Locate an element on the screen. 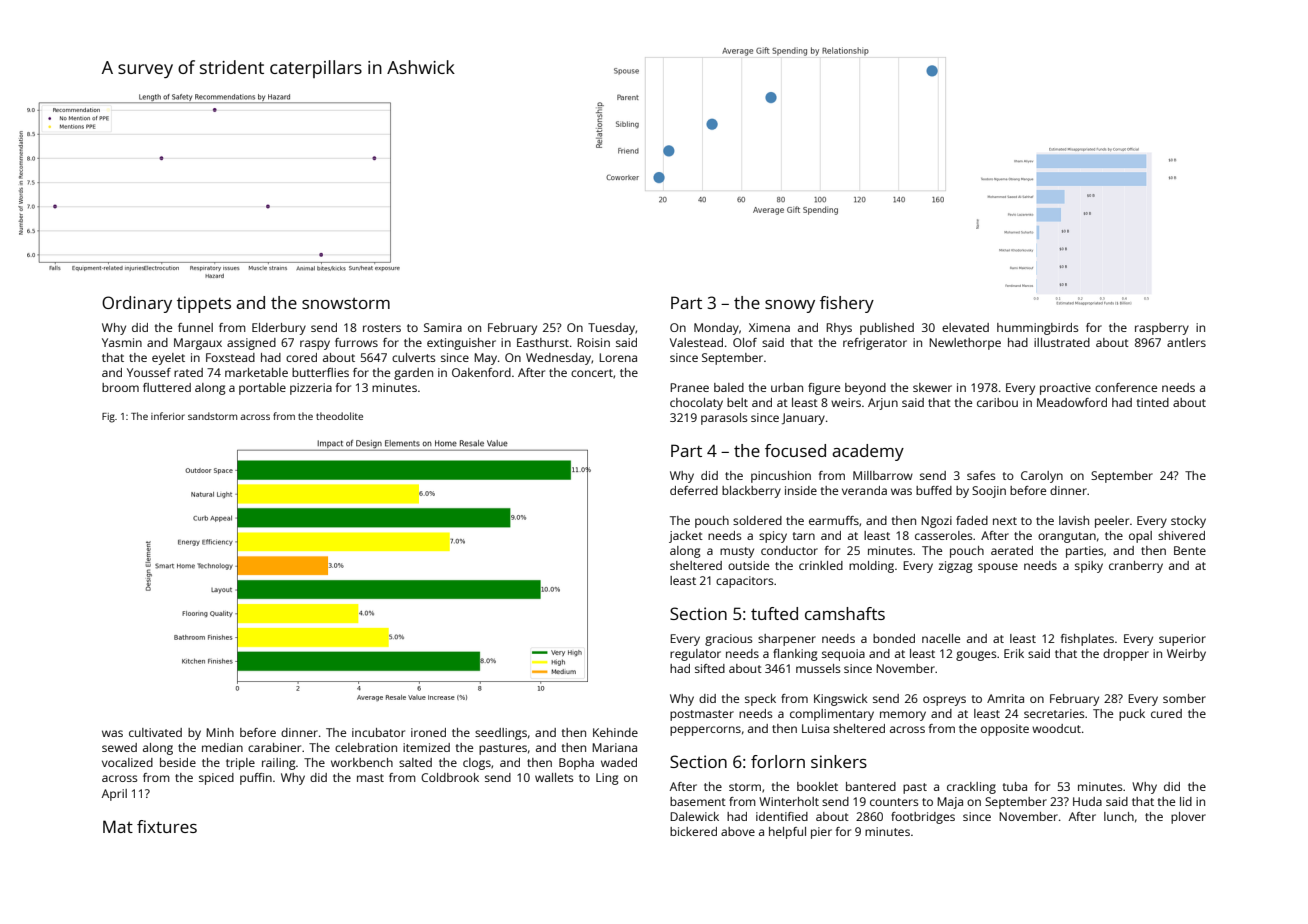 Image resolution: width=1308 pixels, height=924 pixels. cultivated is located at coordinates (155, 732).
